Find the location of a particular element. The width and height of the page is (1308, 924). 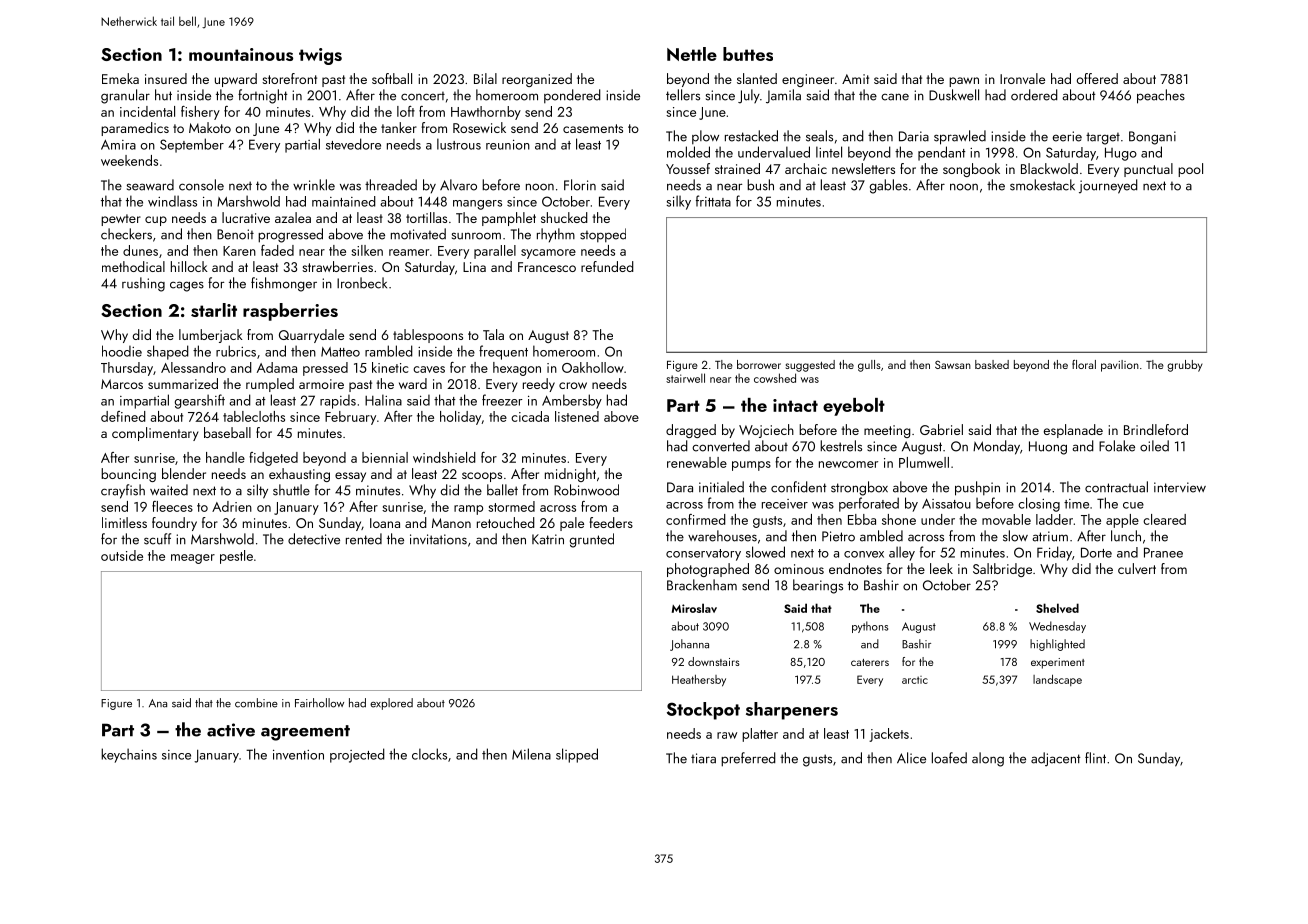

offered is located at coordinates (1097, 78).
